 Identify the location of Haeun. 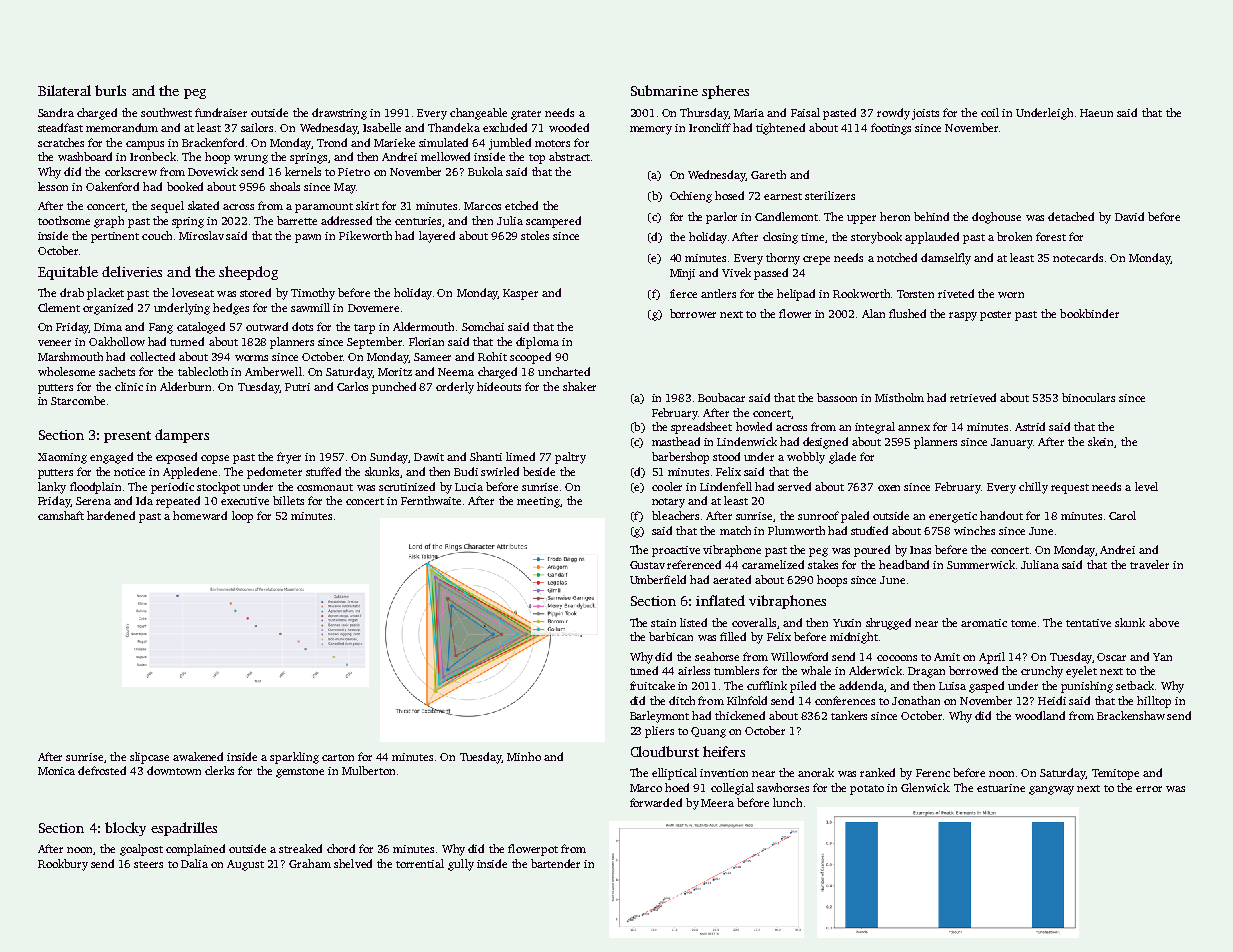
(1096, 113).
